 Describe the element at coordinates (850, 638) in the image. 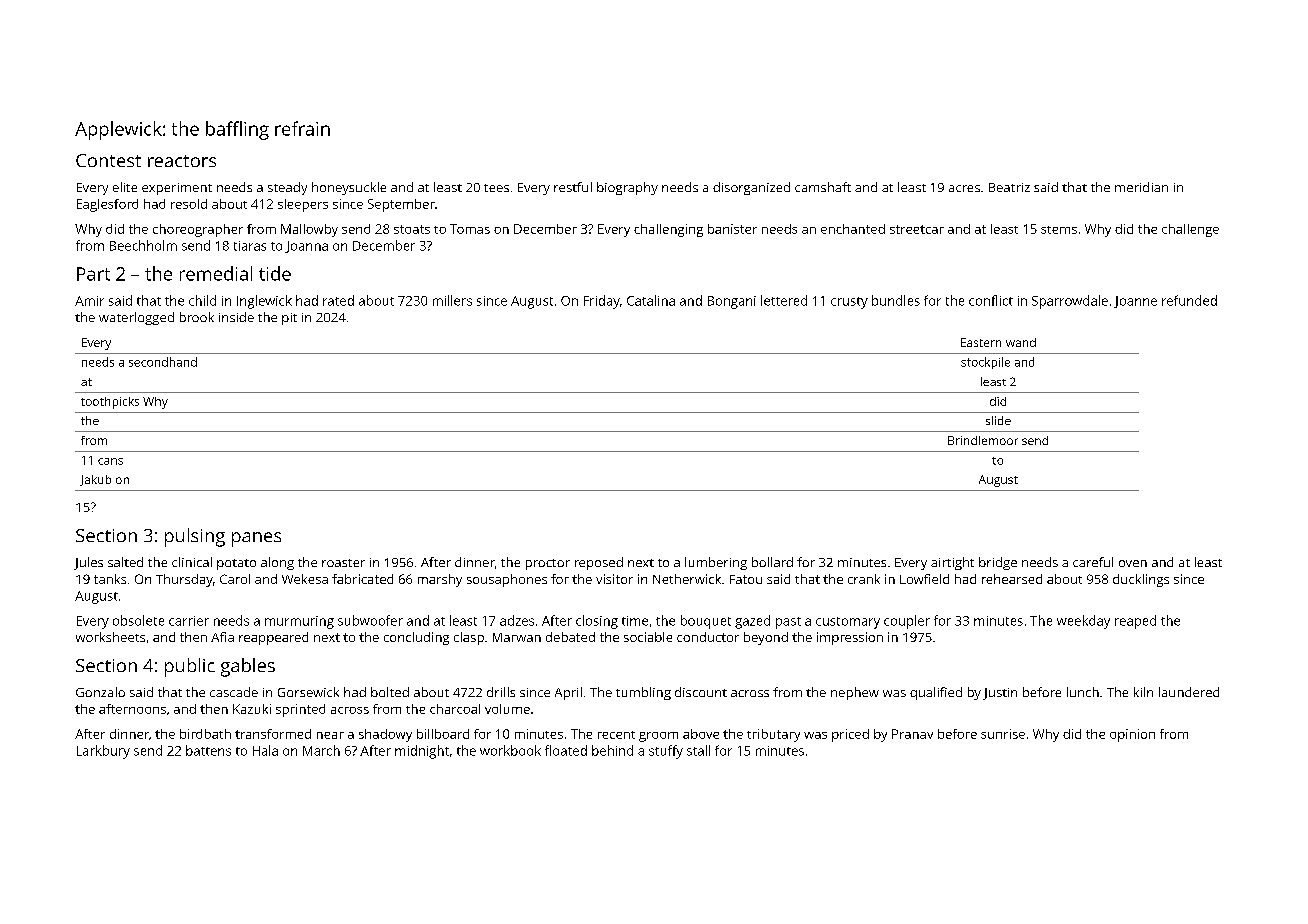

I see `impression` at that location.
